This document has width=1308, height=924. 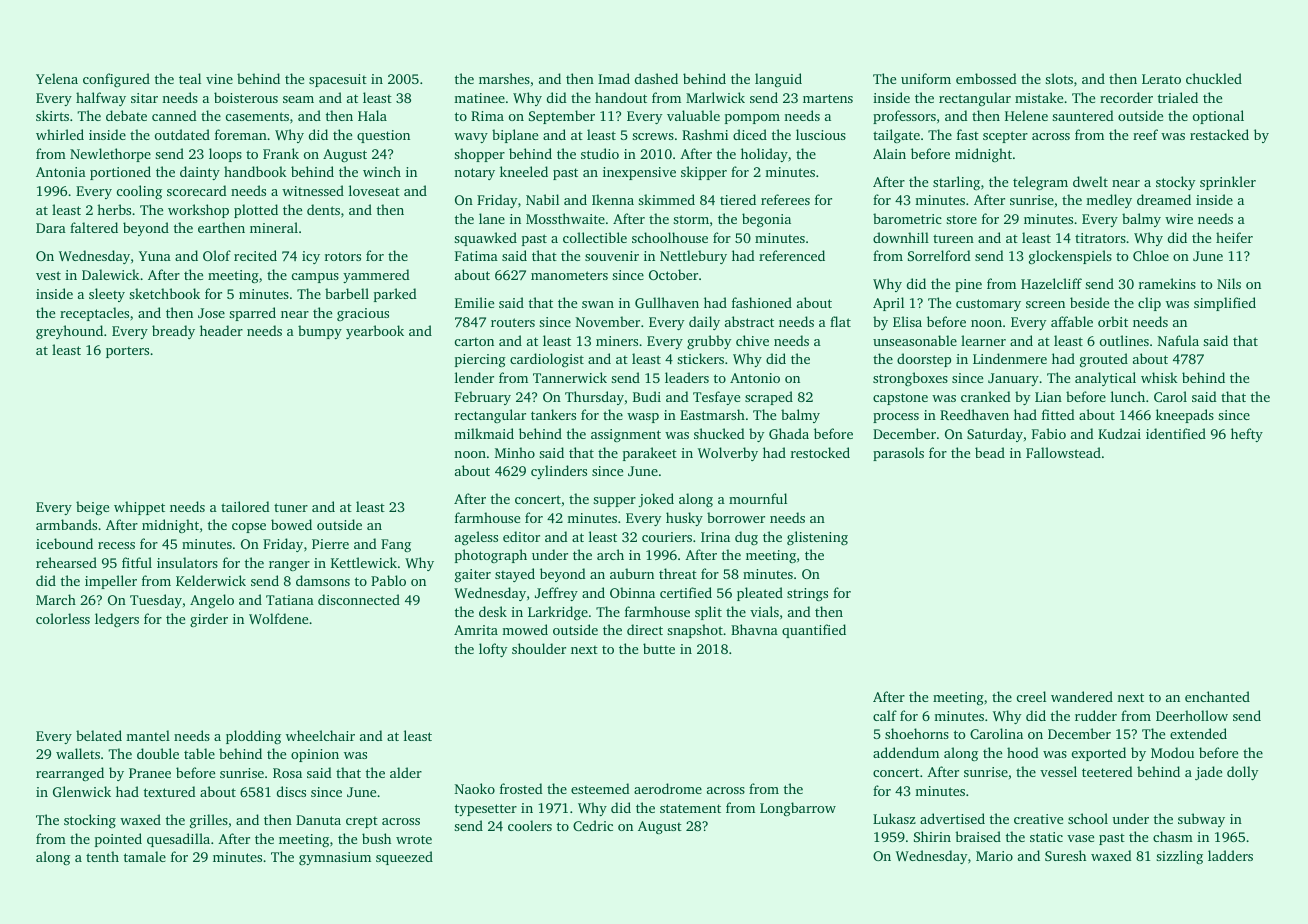 What do you see at coordinates (1059, 78) in the document?
I see `slots` at bounding box center [1059, 78].
